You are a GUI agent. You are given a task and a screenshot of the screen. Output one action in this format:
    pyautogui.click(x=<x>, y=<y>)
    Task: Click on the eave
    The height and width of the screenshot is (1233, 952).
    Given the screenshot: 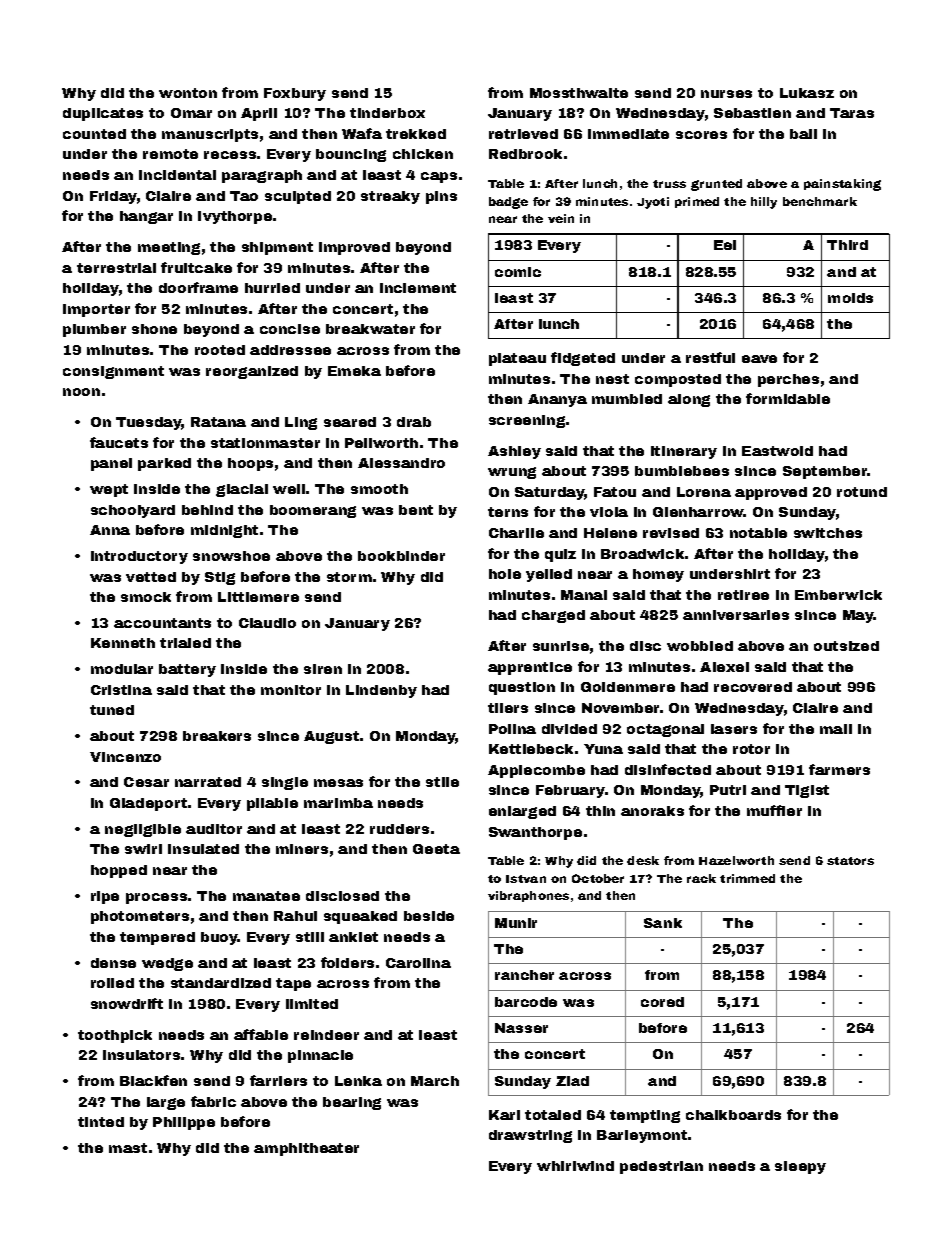 What is the action you would take?
    pyautogui.click(x=759, y=359)
